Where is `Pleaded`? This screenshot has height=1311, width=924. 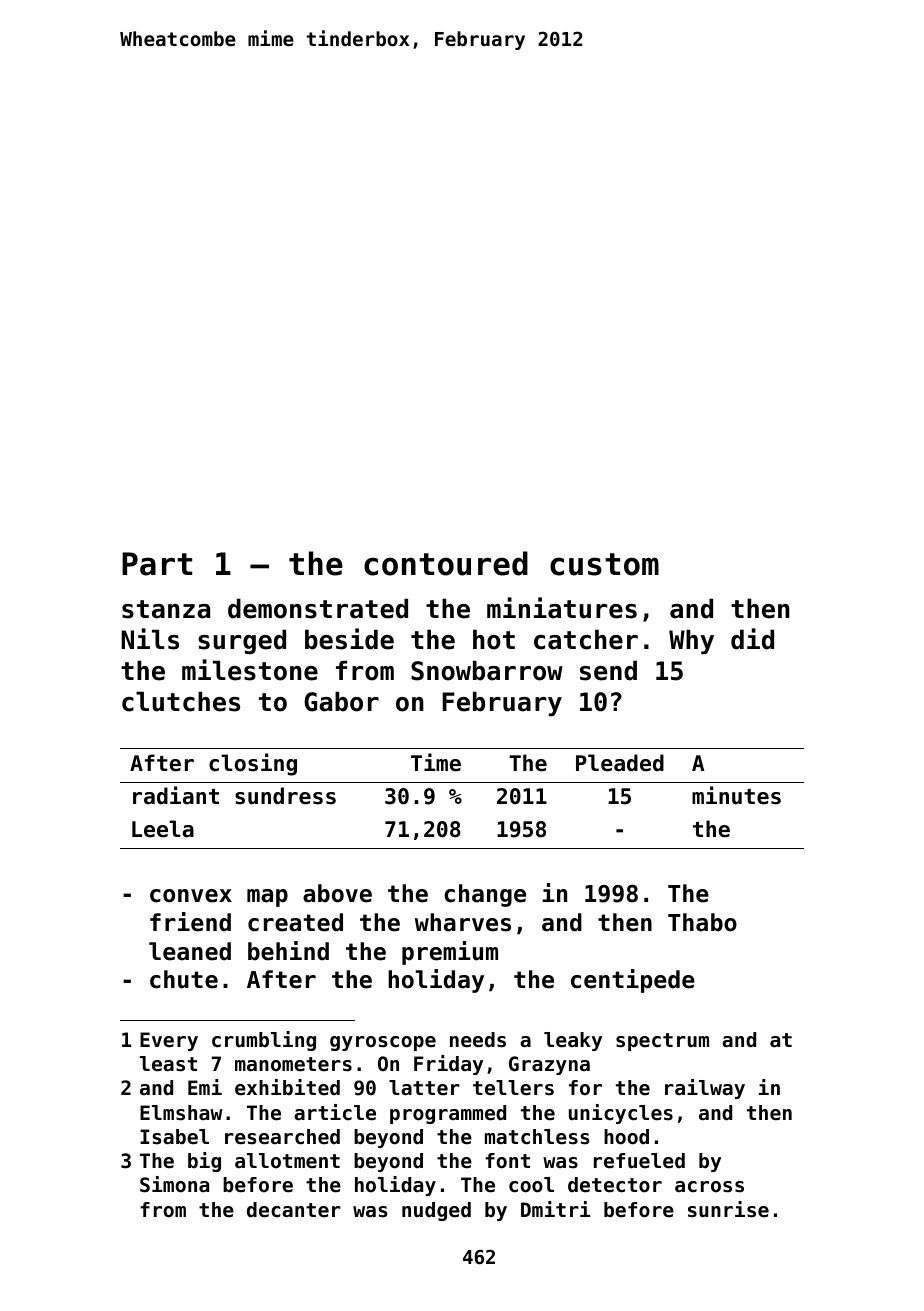 Pleaded is located at coordinates (620, 763).
